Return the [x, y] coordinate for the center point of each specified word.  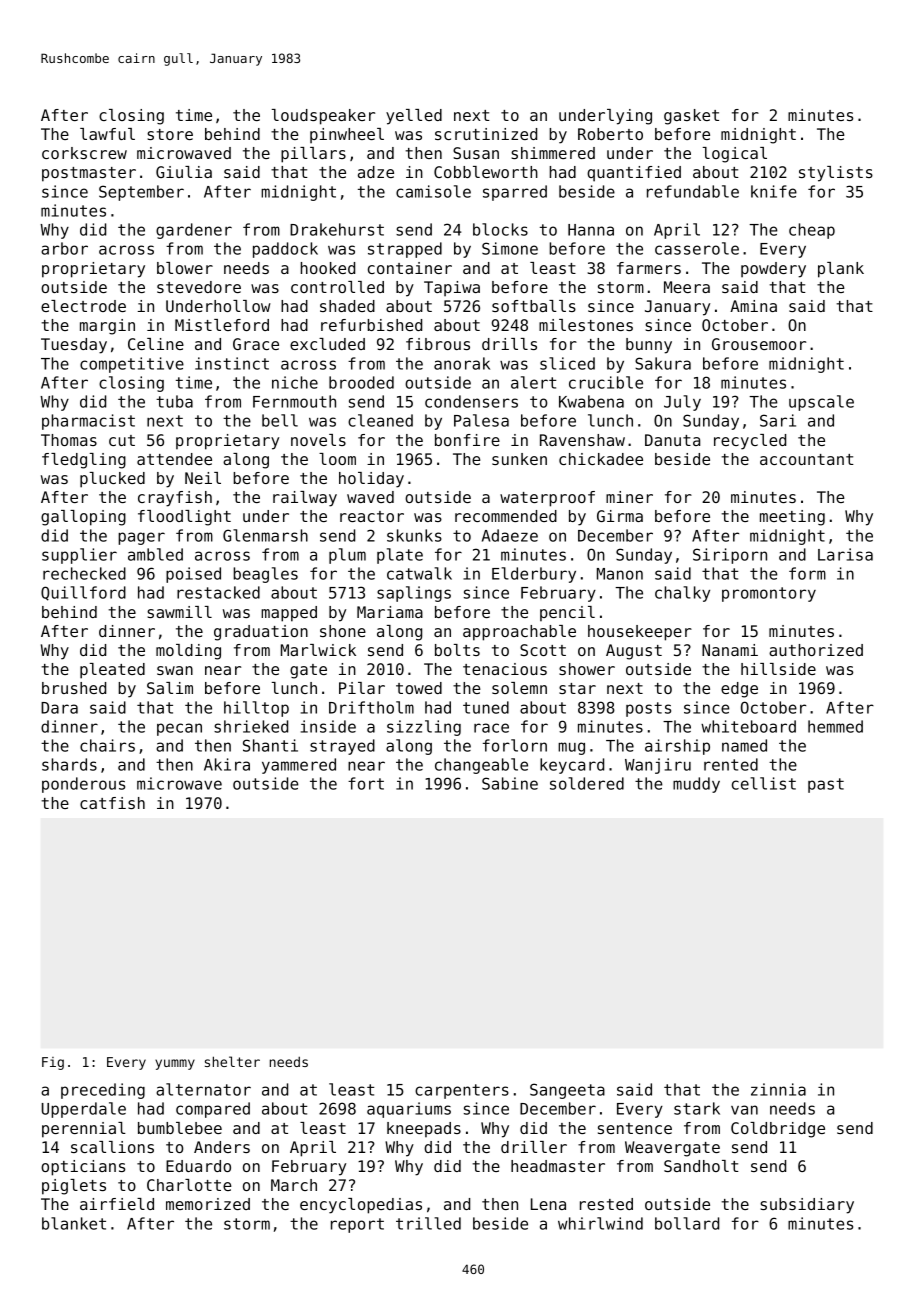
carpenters [462, 1091]
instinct [232, 363]
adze [376, 172]
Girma [620, 516]
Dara [59, 708]
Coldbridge [778, 1130]
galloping [83, 518]
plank [841, 270]
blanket [74, 1223]
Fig [53, 1063]
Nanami [730, 650]
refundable [693, 191]
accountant [807, 459]
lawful [107, 134]
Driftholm [371, 707]
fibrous [438, 344]
